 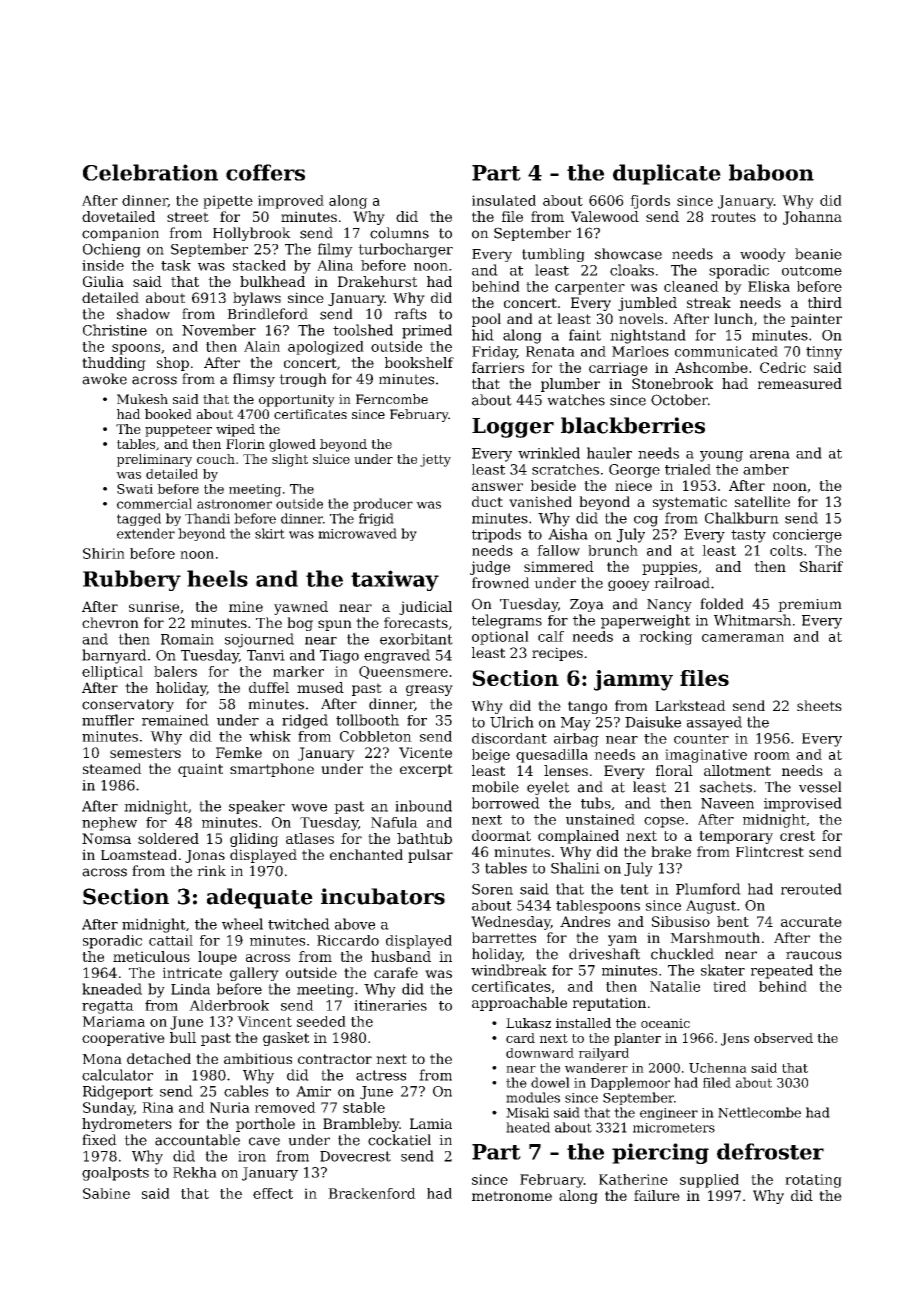 What do you see at coordinates (733, 217) in the document?
I see `routes` at bounding box center [733, 217].
